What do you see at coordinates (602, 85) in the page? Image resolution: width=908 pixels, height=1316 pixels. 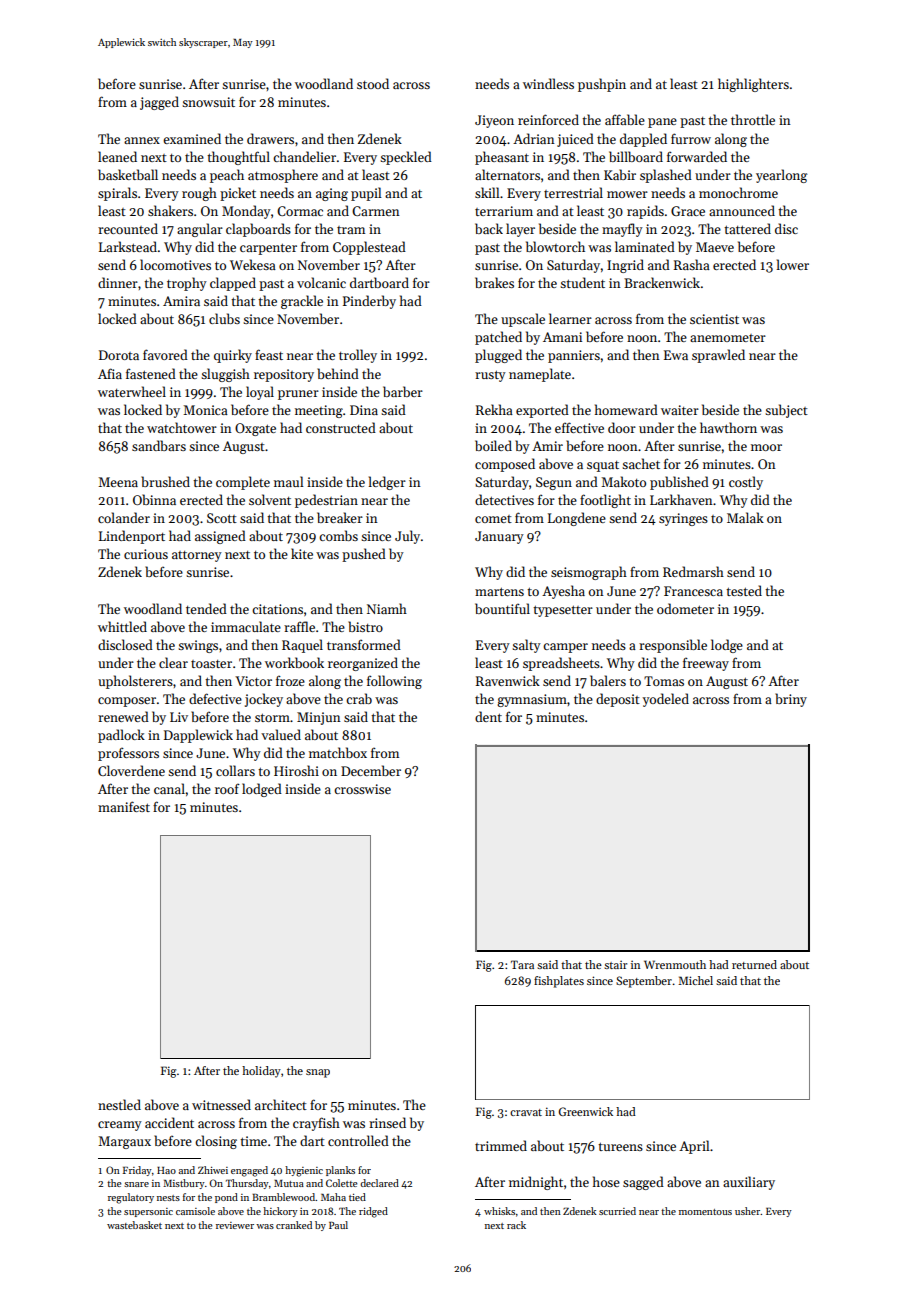 I see `pushpin` at bounding box center [602, 85].
